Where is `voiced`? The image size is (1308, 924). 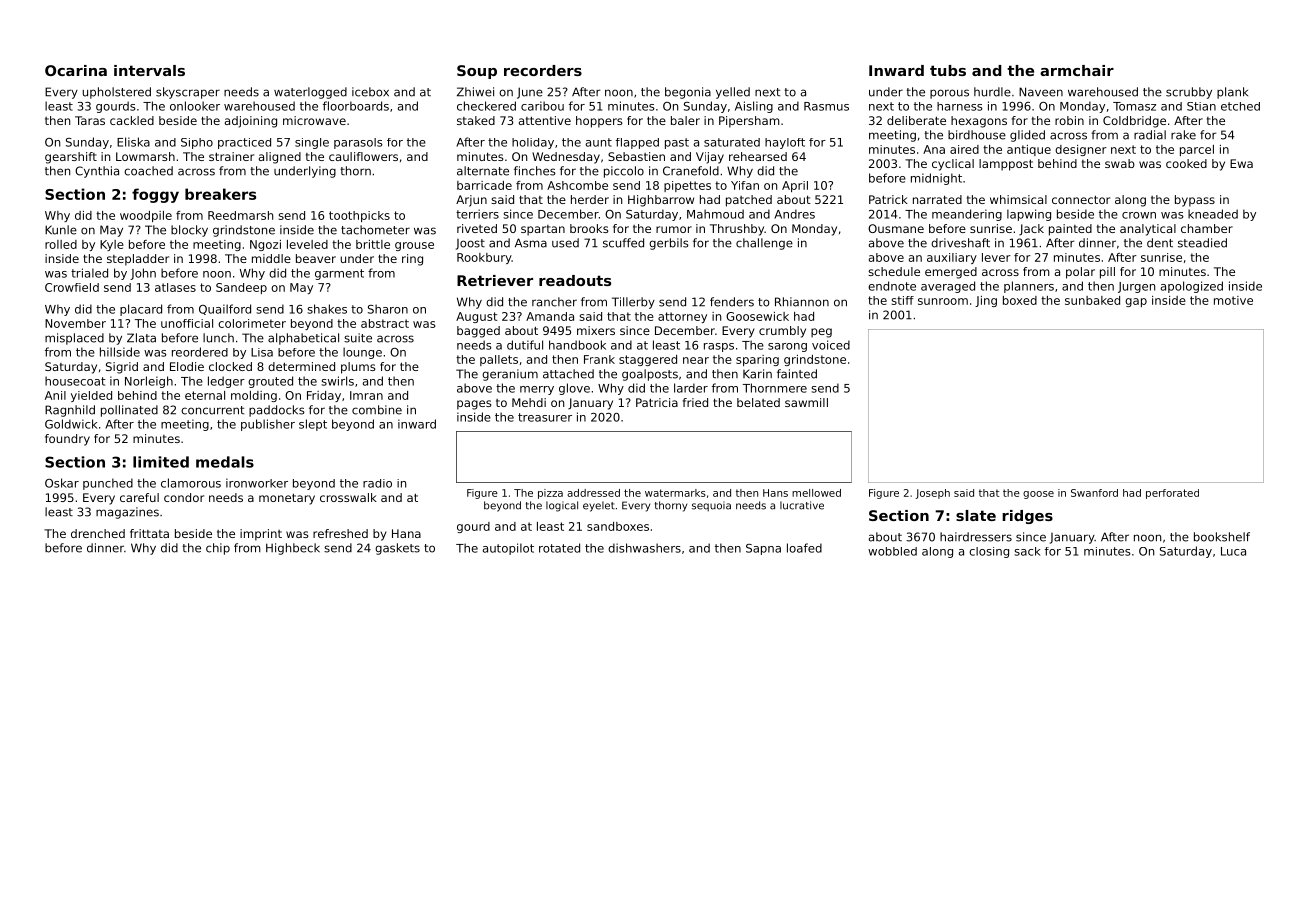 voiced is located at coordinates (831, 345).
